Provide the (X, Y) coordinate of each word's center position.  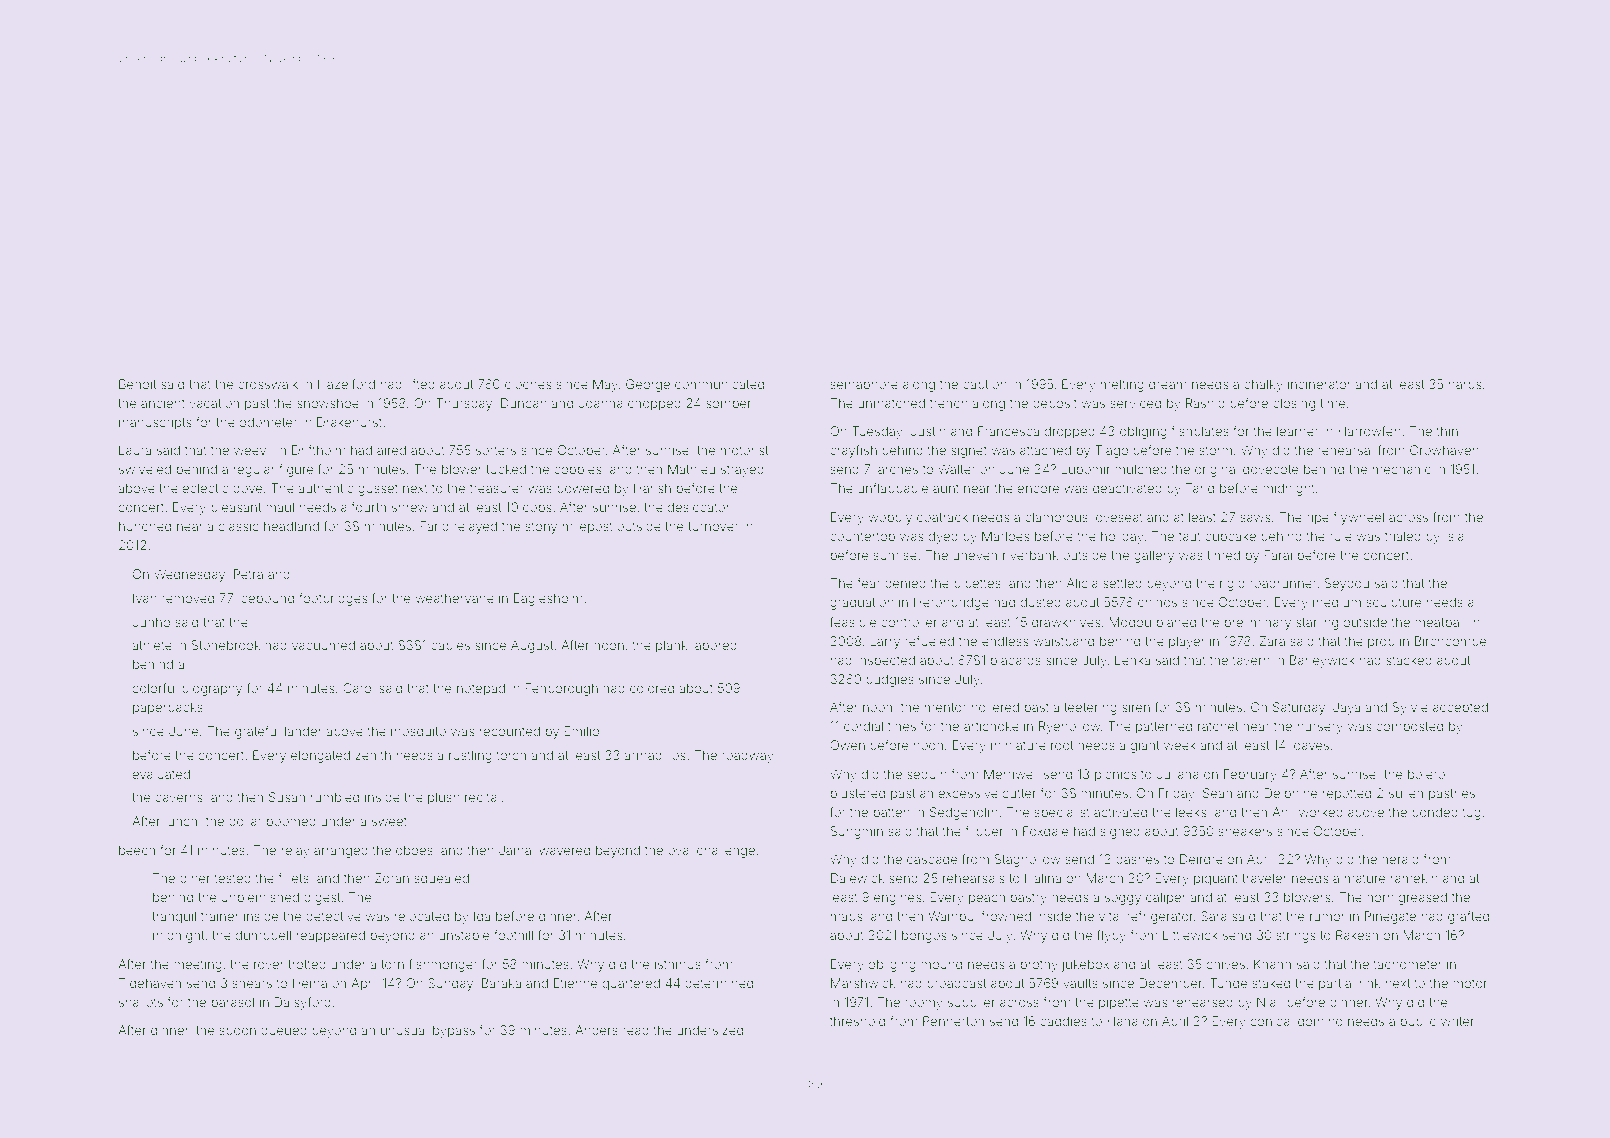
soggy (1123, 899)
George (648, 385)
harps (1465, 385)
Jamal (516, 850)
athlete (152, 645)
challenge (726, 851)
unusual (404, 1030)
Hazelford (346, 384)
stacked (1409, 660)
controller (909, 622)
